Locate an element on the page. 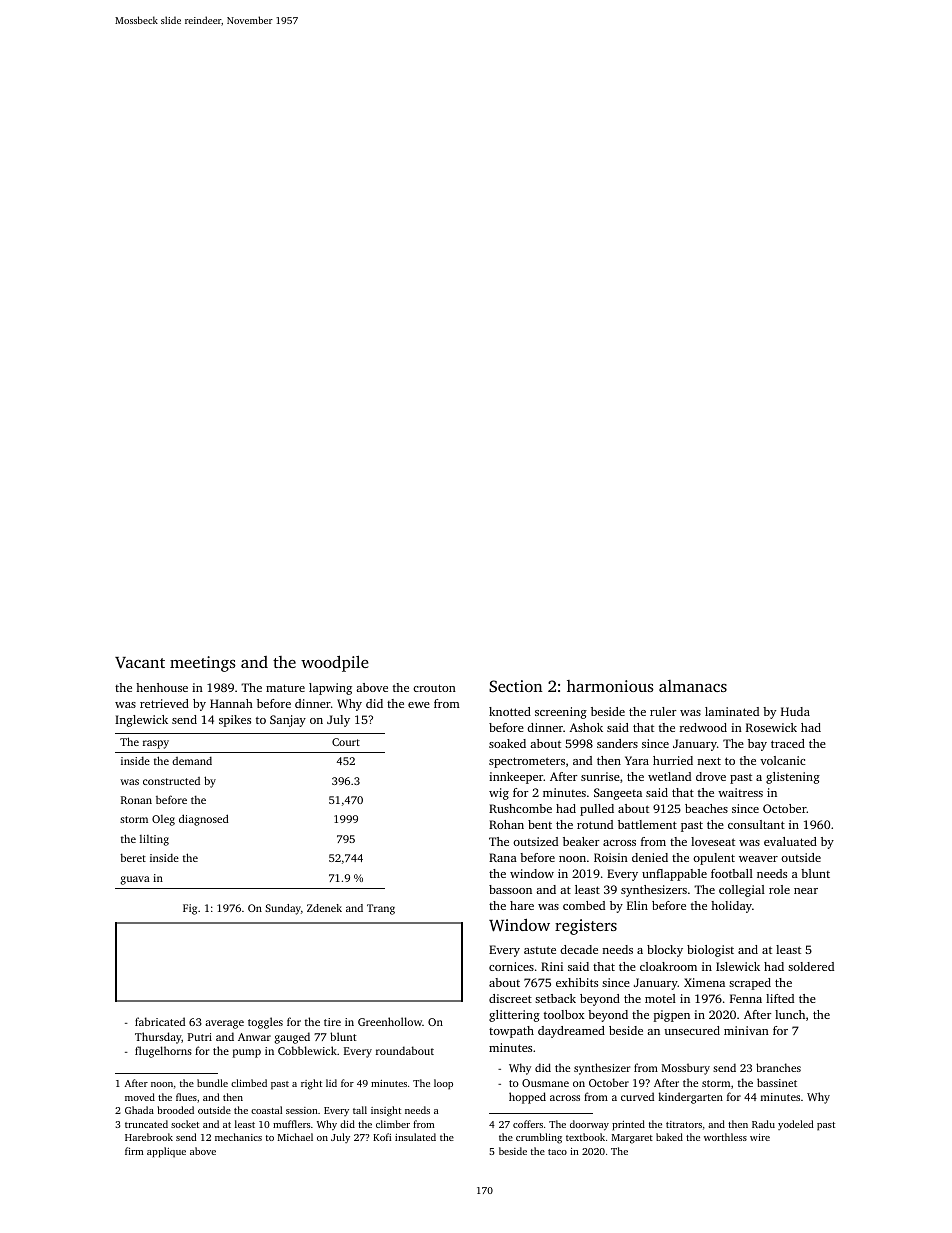 The width and height of the page is (952, 1233). Fig is located at coordinates (190, 909).
